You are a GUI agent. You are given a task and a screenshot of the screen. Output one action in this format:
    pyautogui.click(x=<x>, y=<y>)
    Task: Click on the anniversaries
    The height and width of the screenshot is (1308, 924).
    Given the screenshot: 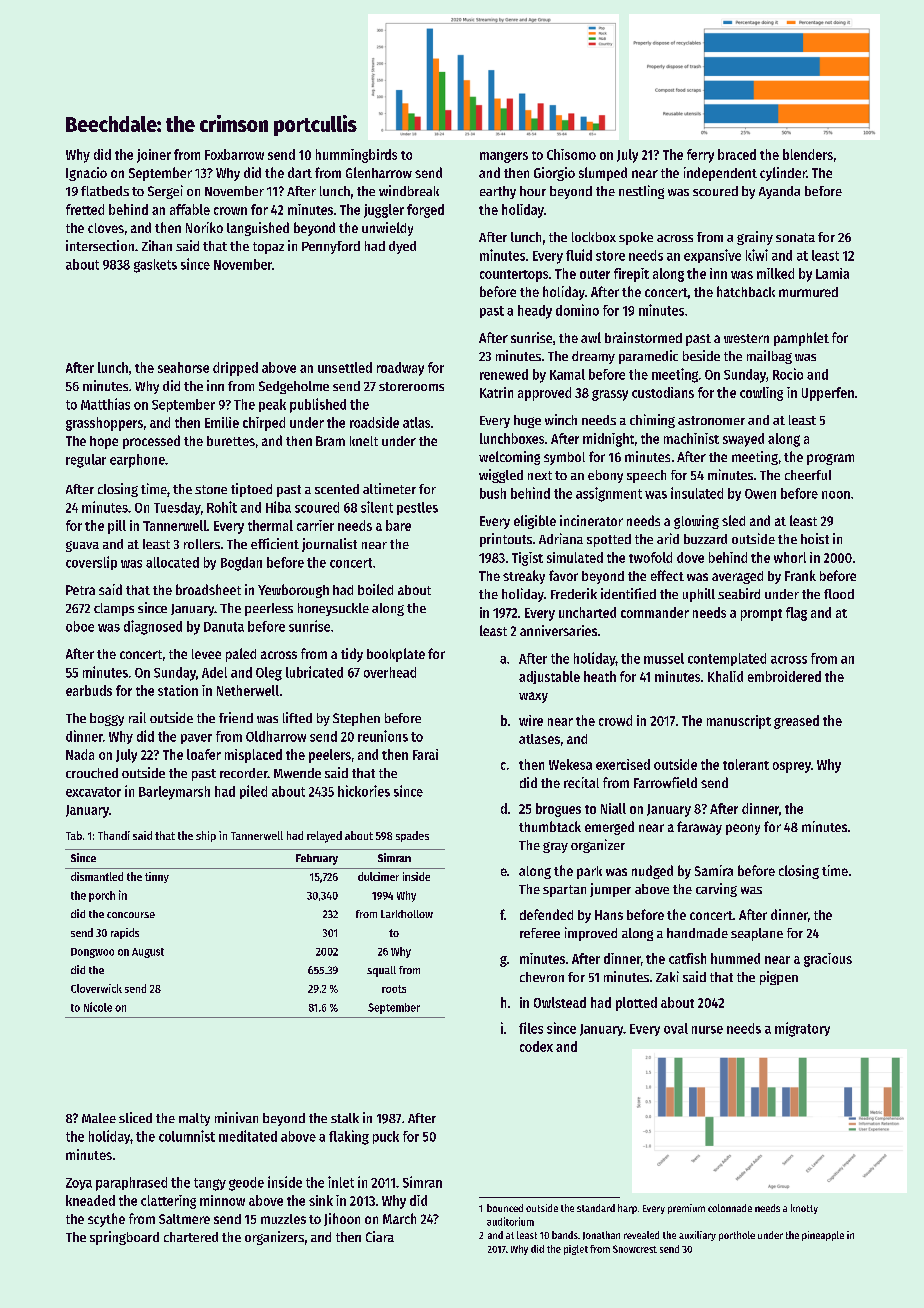 What is the action you would take?
    pyautogui.click(x=558, y=630)
